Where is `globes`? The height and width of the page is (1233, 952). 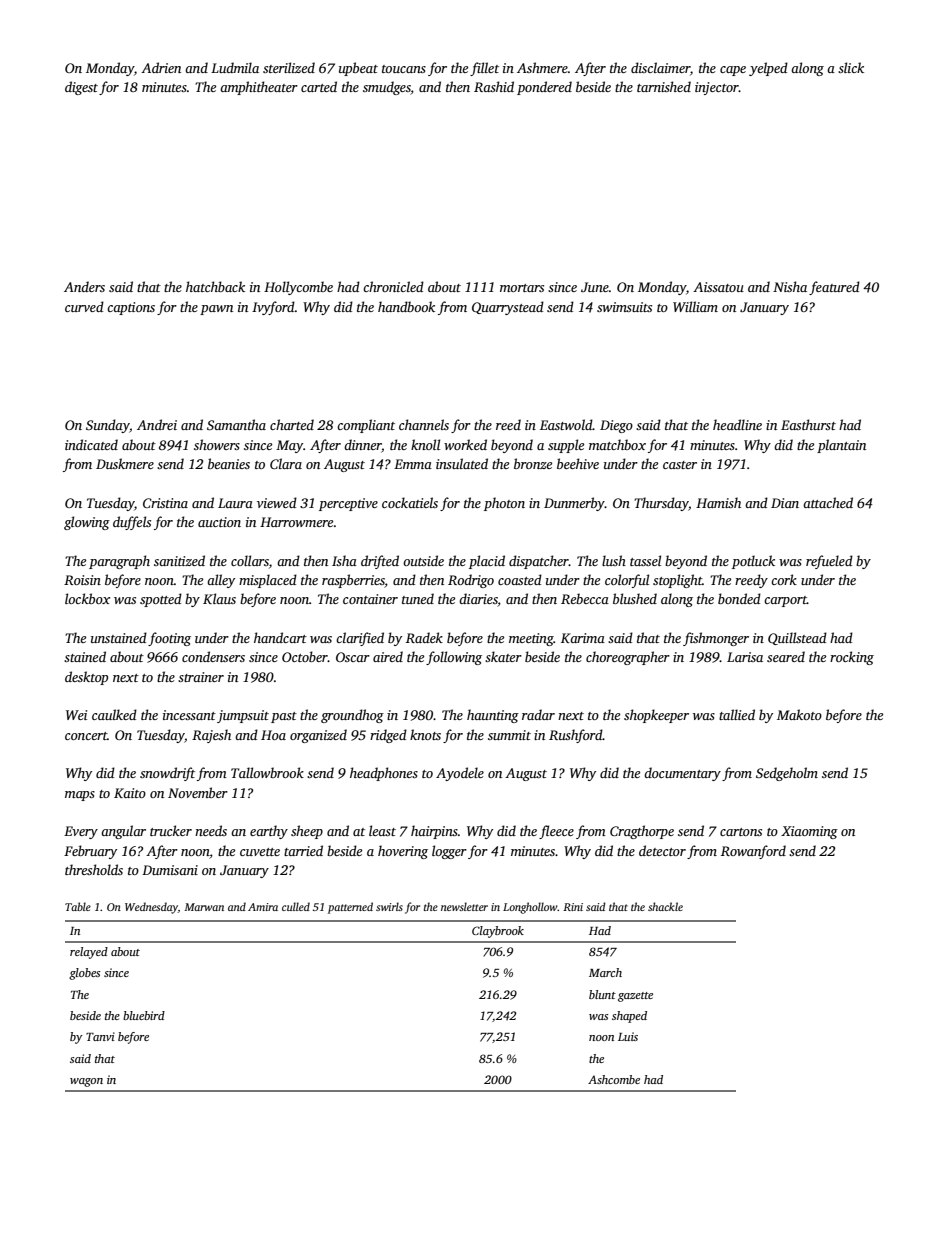
globes is located at coordinates (84, 974).
